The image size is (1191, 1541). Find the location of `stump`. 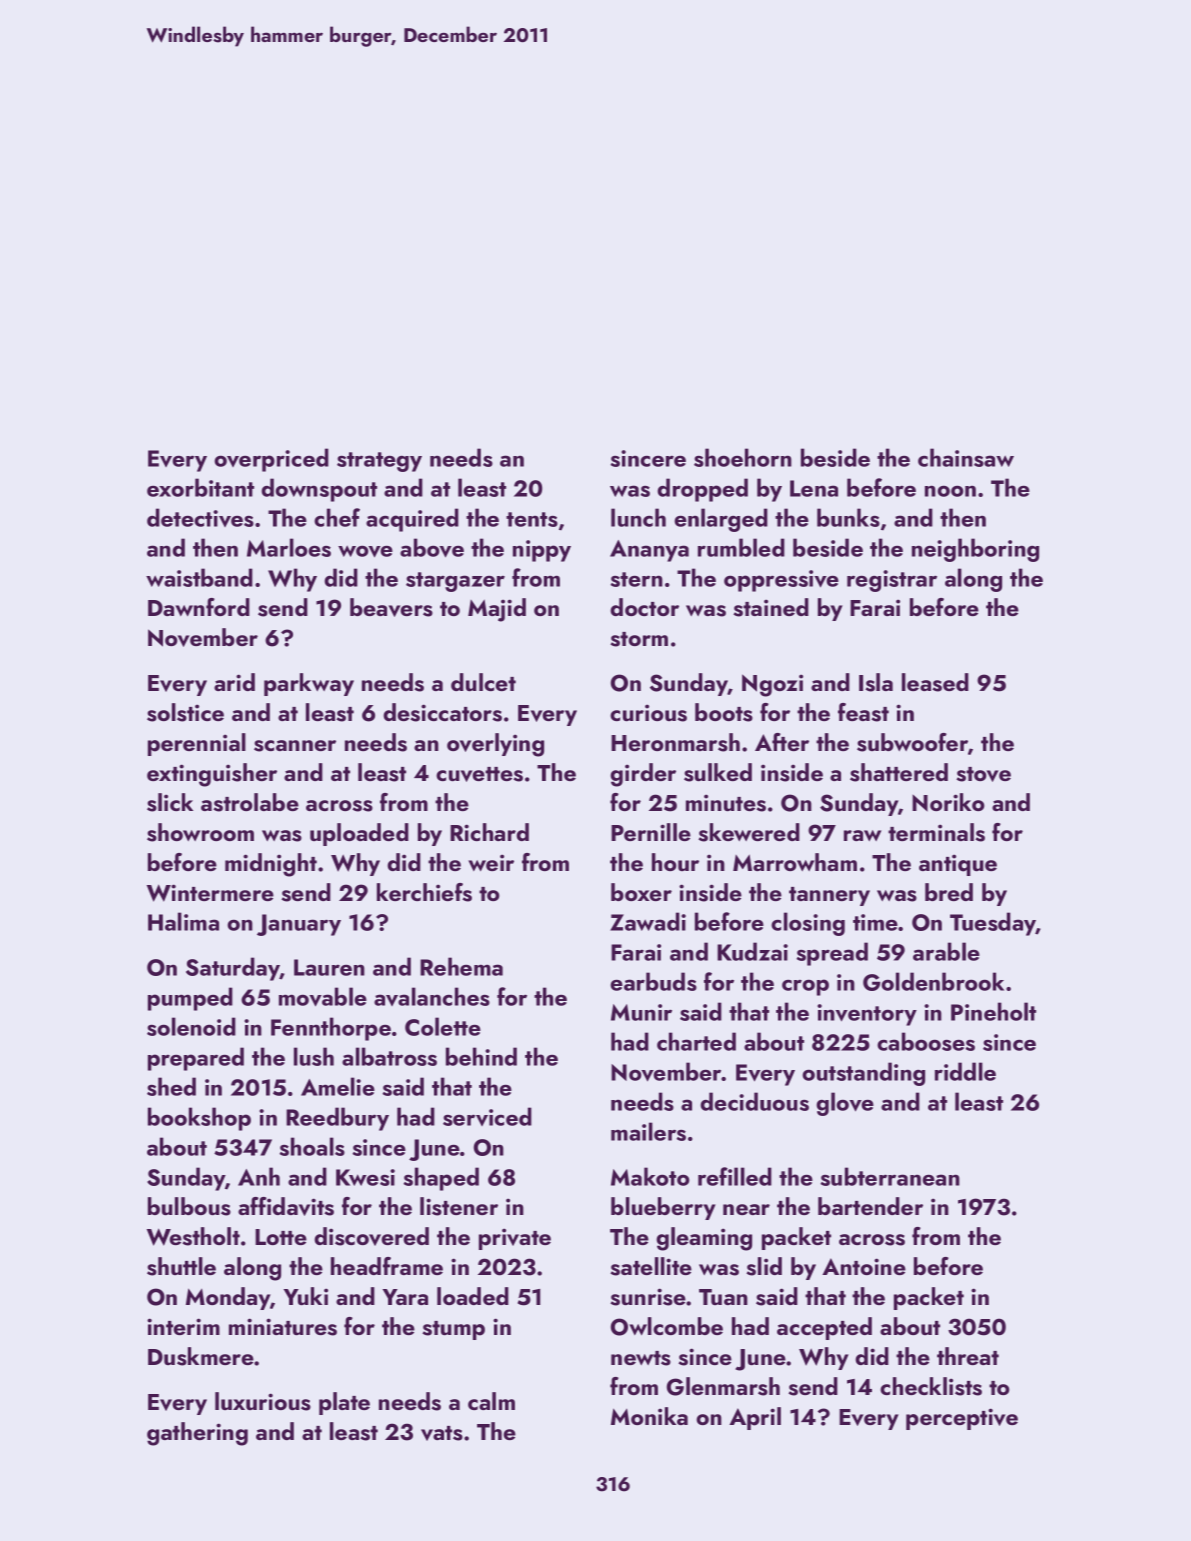

stump is located at coordinates (453, 1330).
